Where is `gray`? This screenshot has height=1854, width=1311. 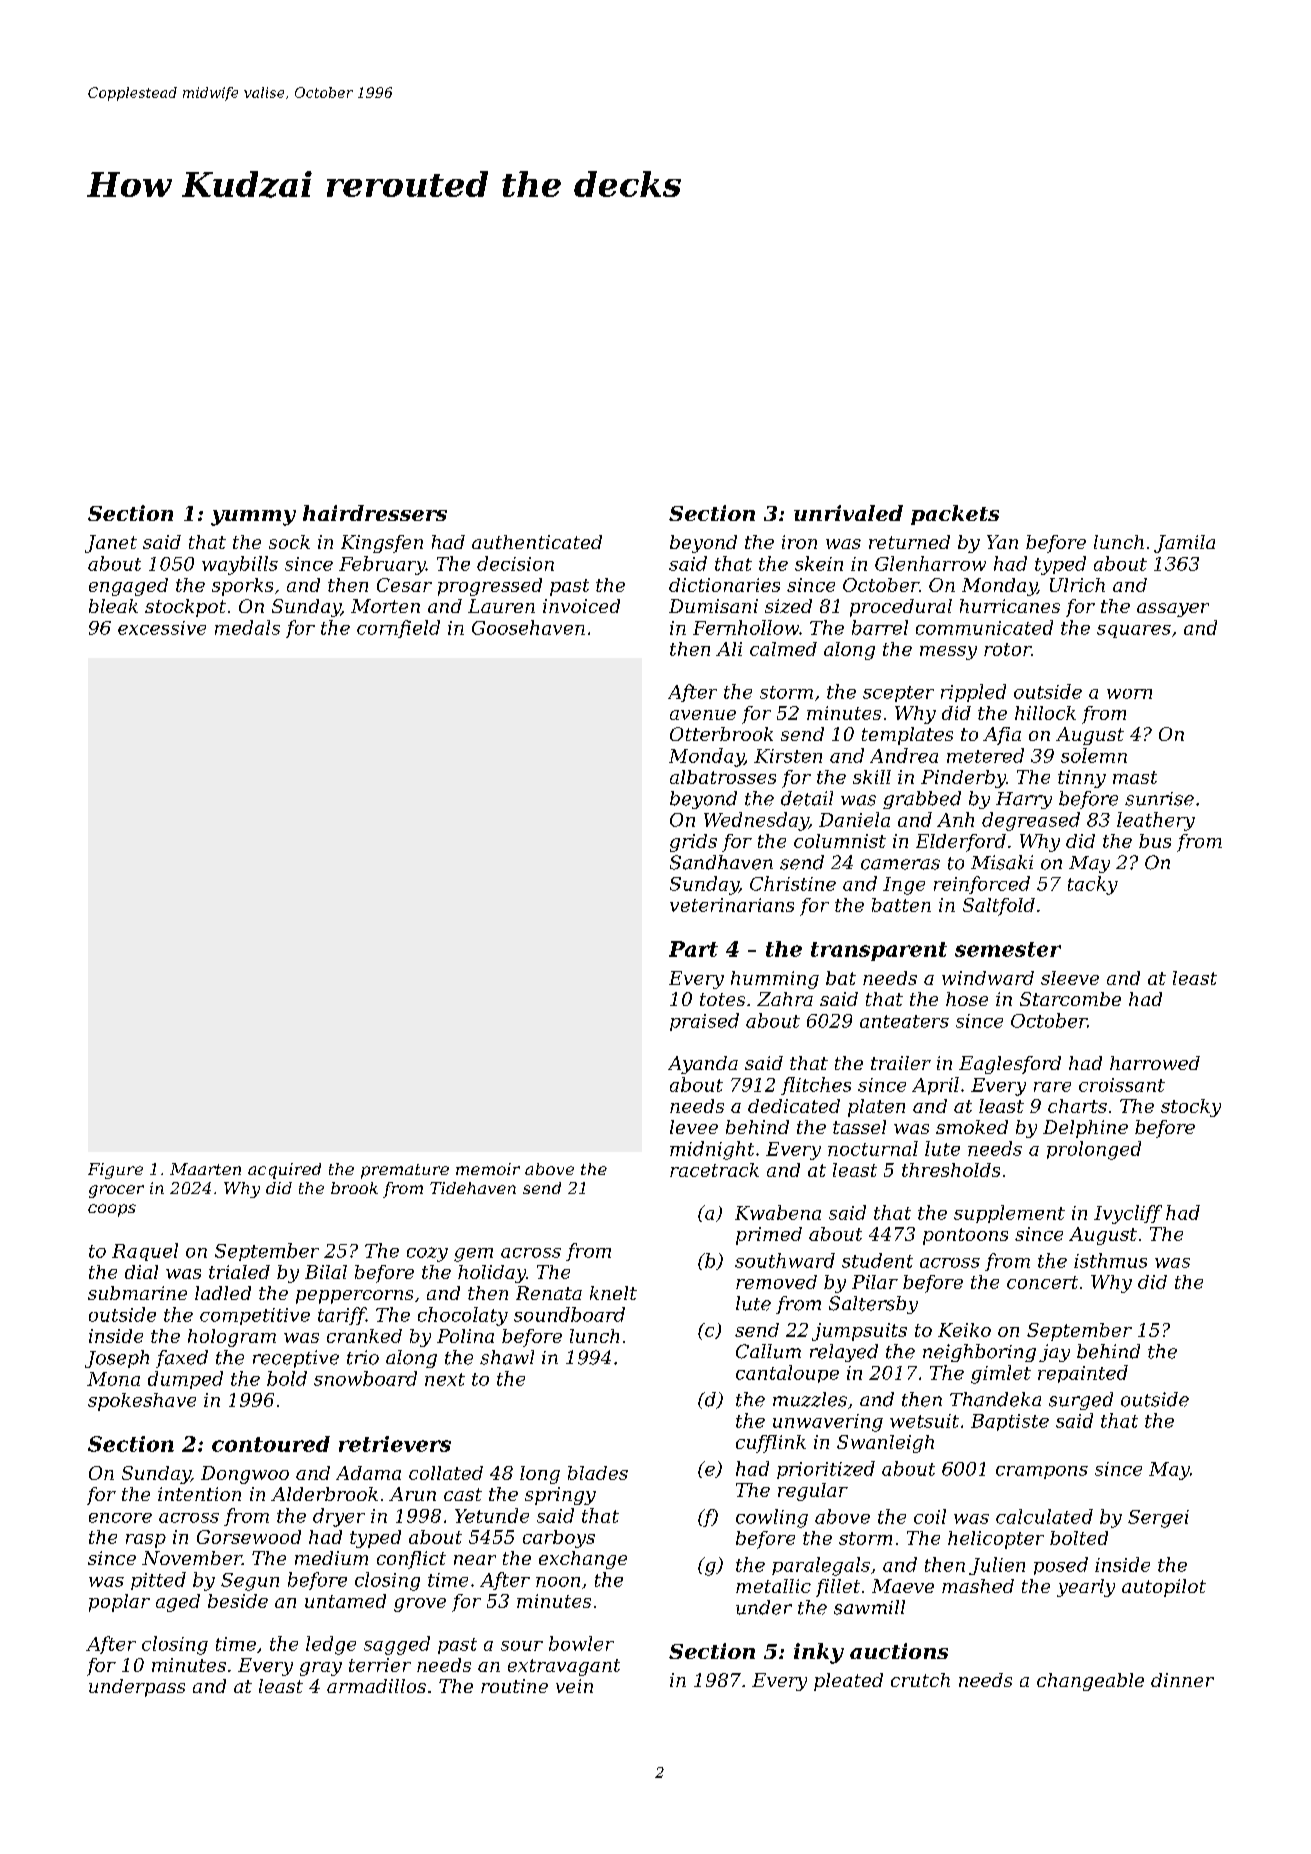 gray is located at coordinates (321, 1669).
